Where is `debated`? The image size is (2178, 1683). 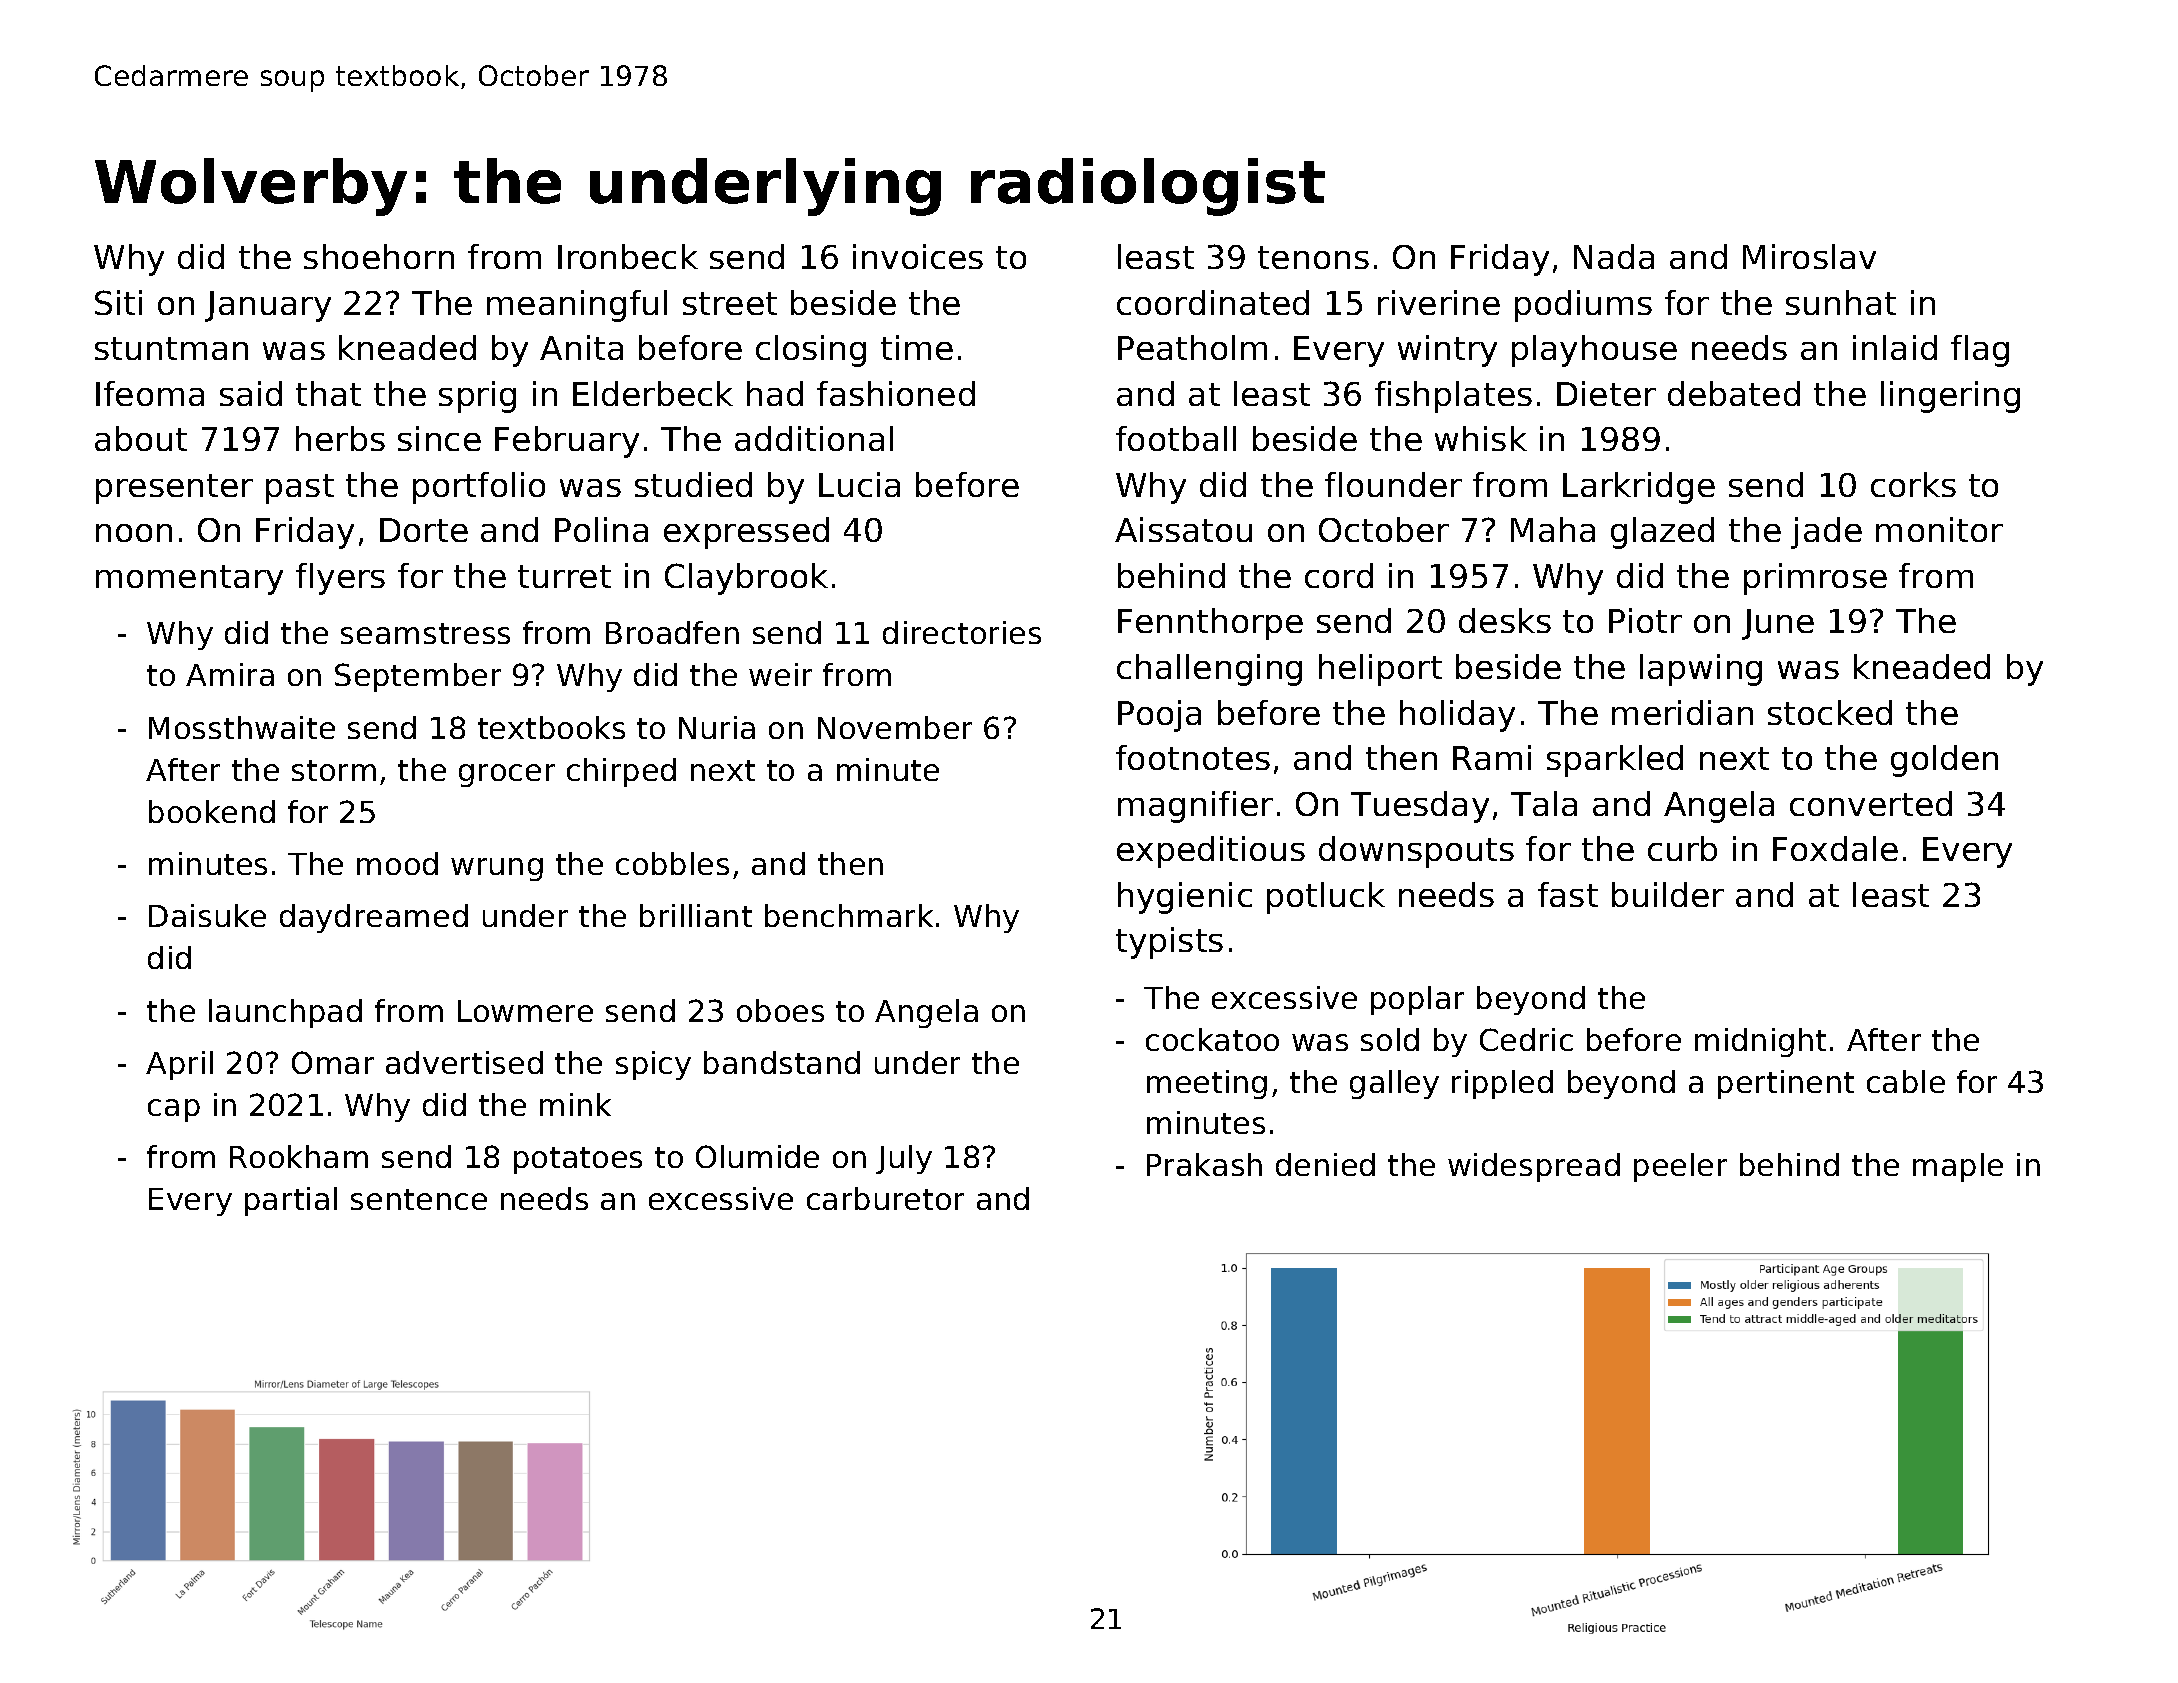
debated is located at coordinates (1734, 393).
